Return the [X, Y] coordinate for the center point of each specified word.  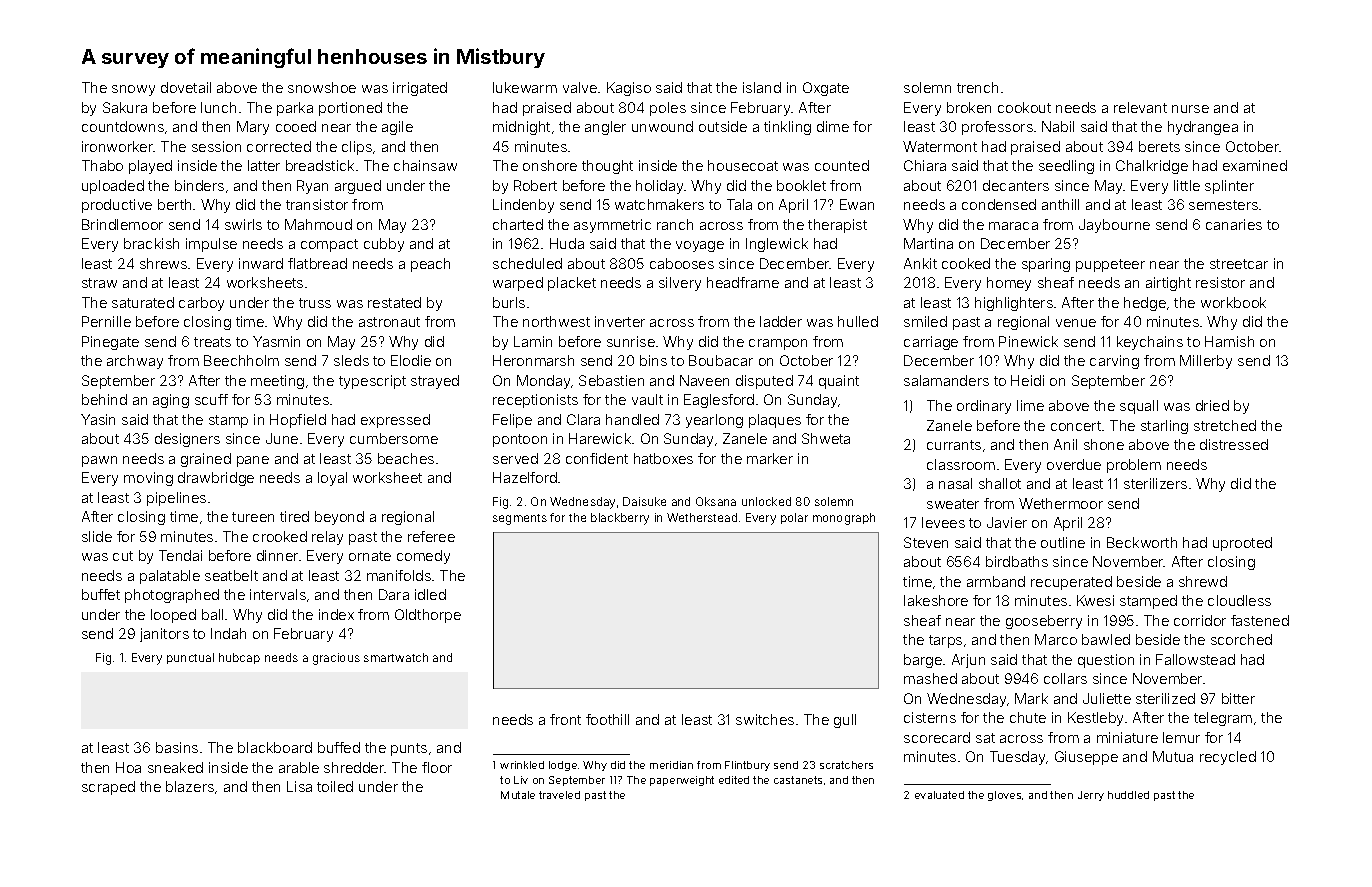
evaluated [939, 795]
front [565, 719]
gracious [336, 659]
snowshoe [322, 87]
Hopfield [298, 421]
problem [1134, 466]
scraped [108, 788]
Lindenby [523, 206]
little [1187, 185]
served [515, 458]
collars [1065, 678]
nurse [1190, 109]
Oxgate [826, 89]
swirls [243, 224]
